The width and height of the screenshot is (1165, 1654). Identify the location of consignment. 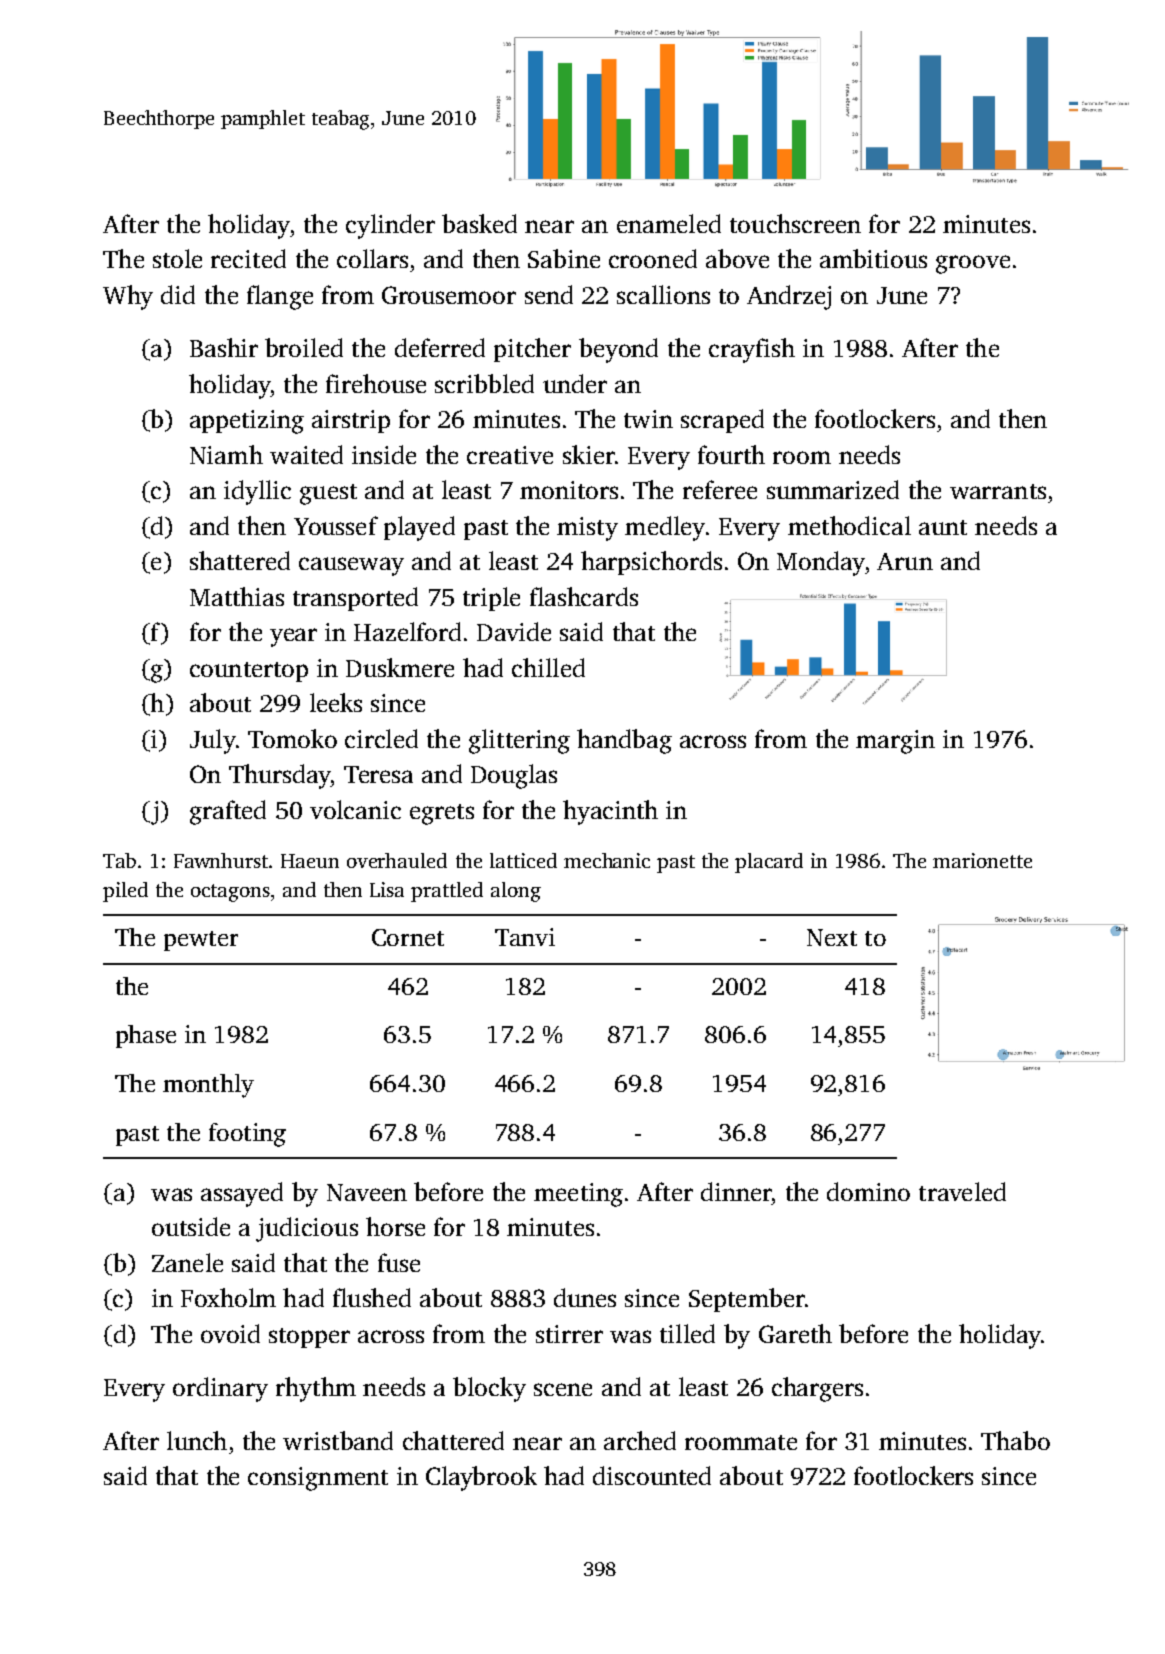
(318, 1479).
